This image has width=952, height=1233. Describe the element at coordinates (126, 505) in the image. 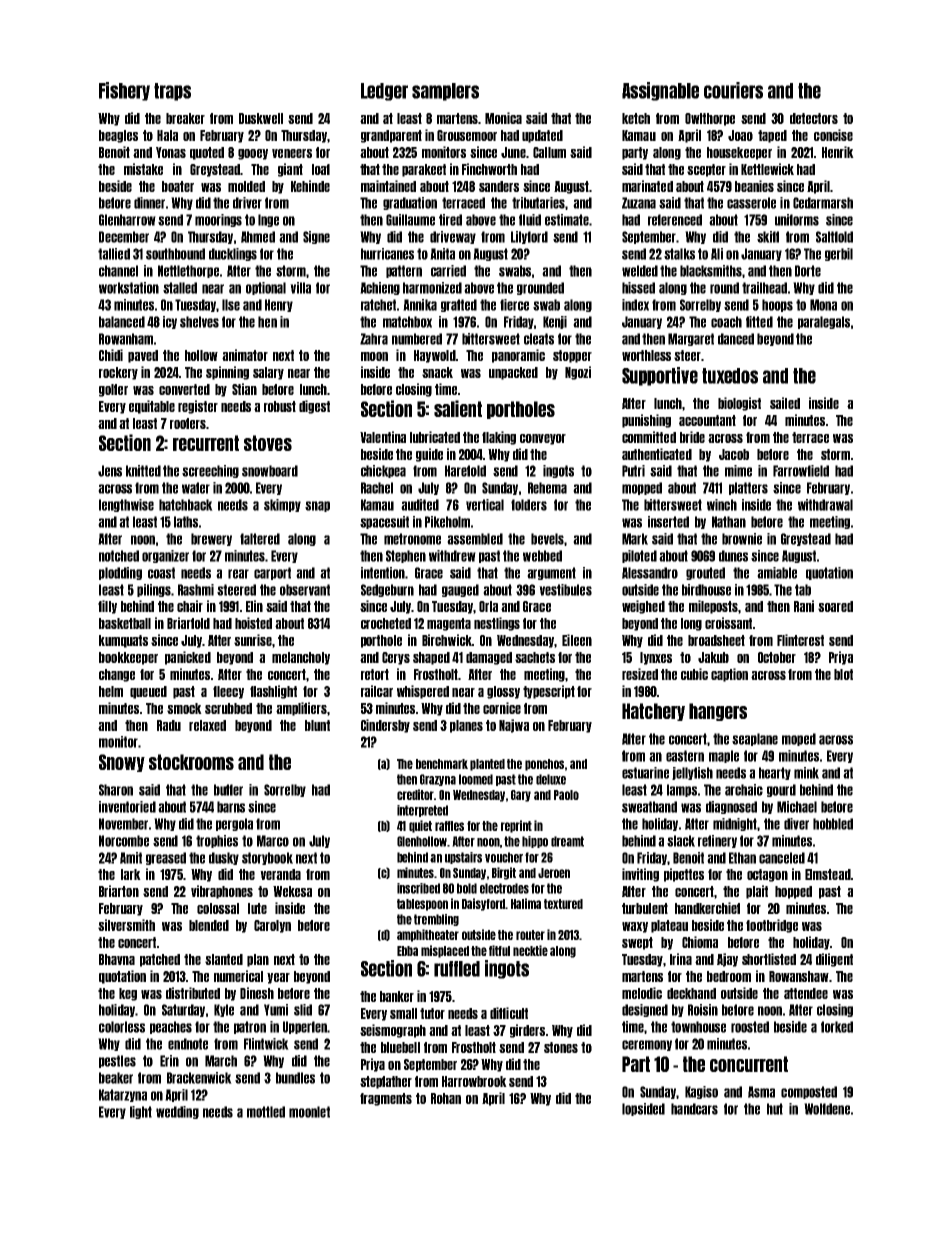

I see `lengthwise` at that location.
